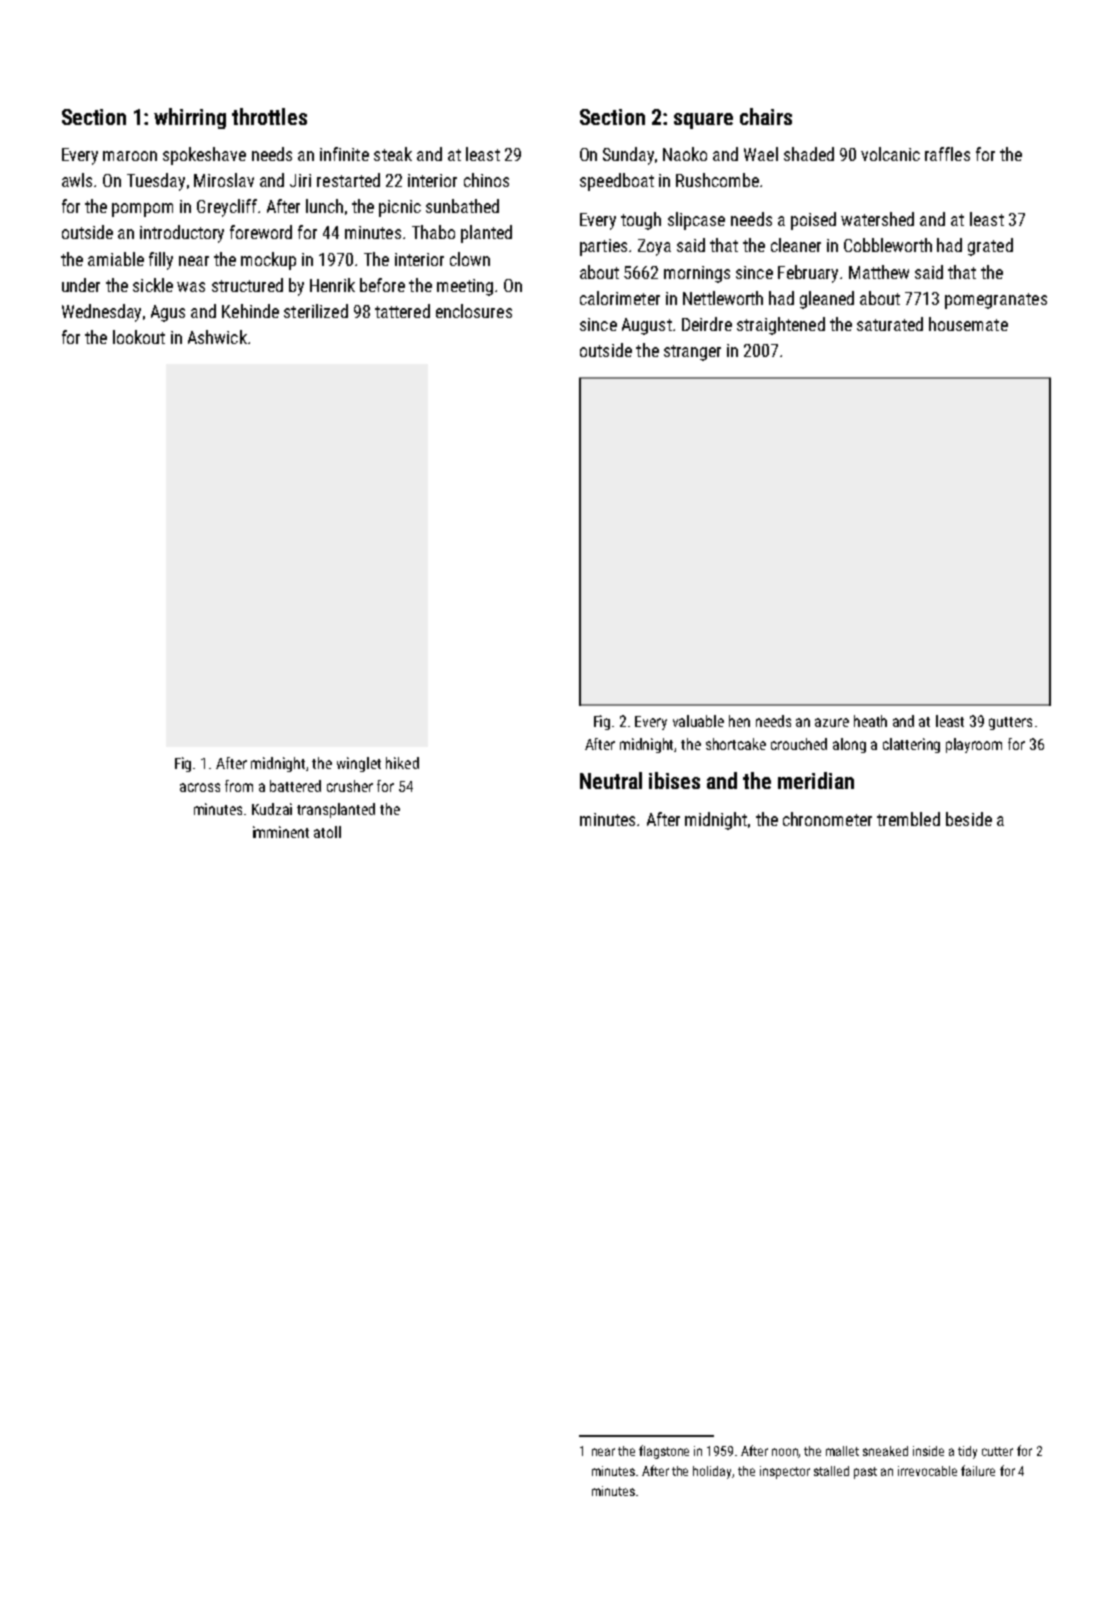 The image size is (1112, 1611). What do you see at coordinates (281, 832) in the screenshot?
I see `imminent` at bounding box center [281, 832].
